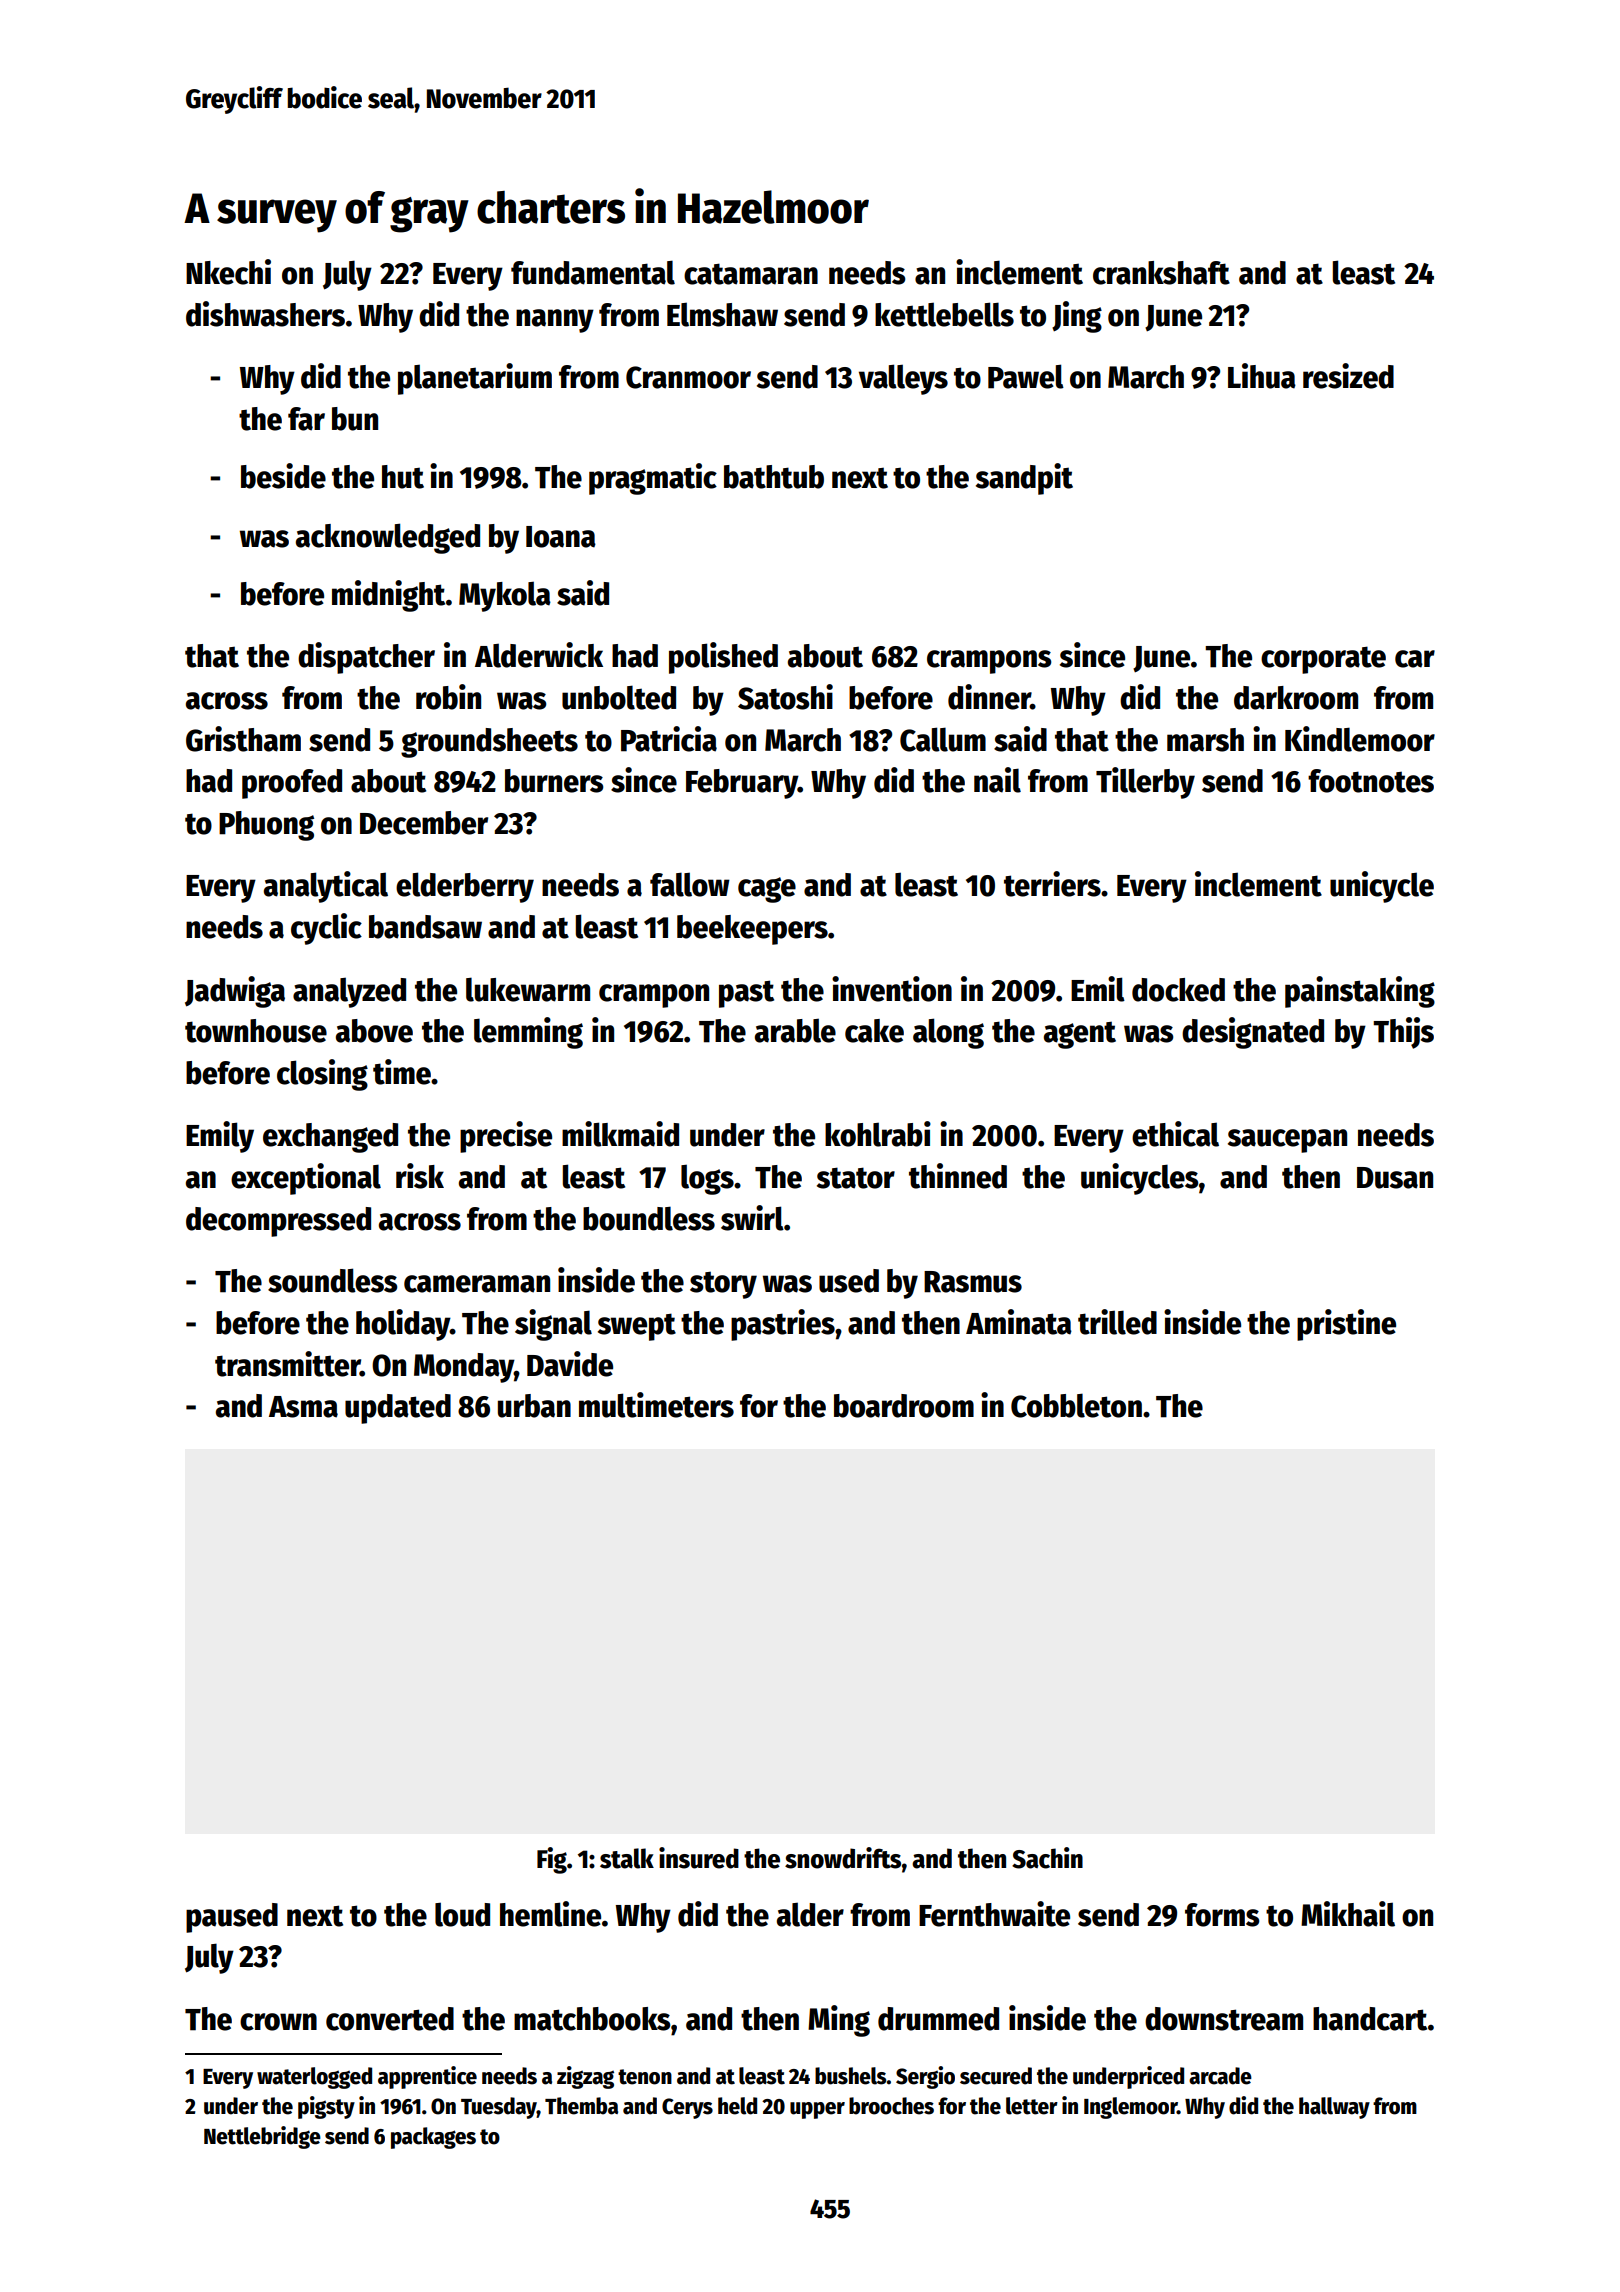 The width and height of the image is (1620, 2292). What do you see at coordinates (620, 1134) in the image?
I see `milkmaid` at bounding box center [620, 1134].
